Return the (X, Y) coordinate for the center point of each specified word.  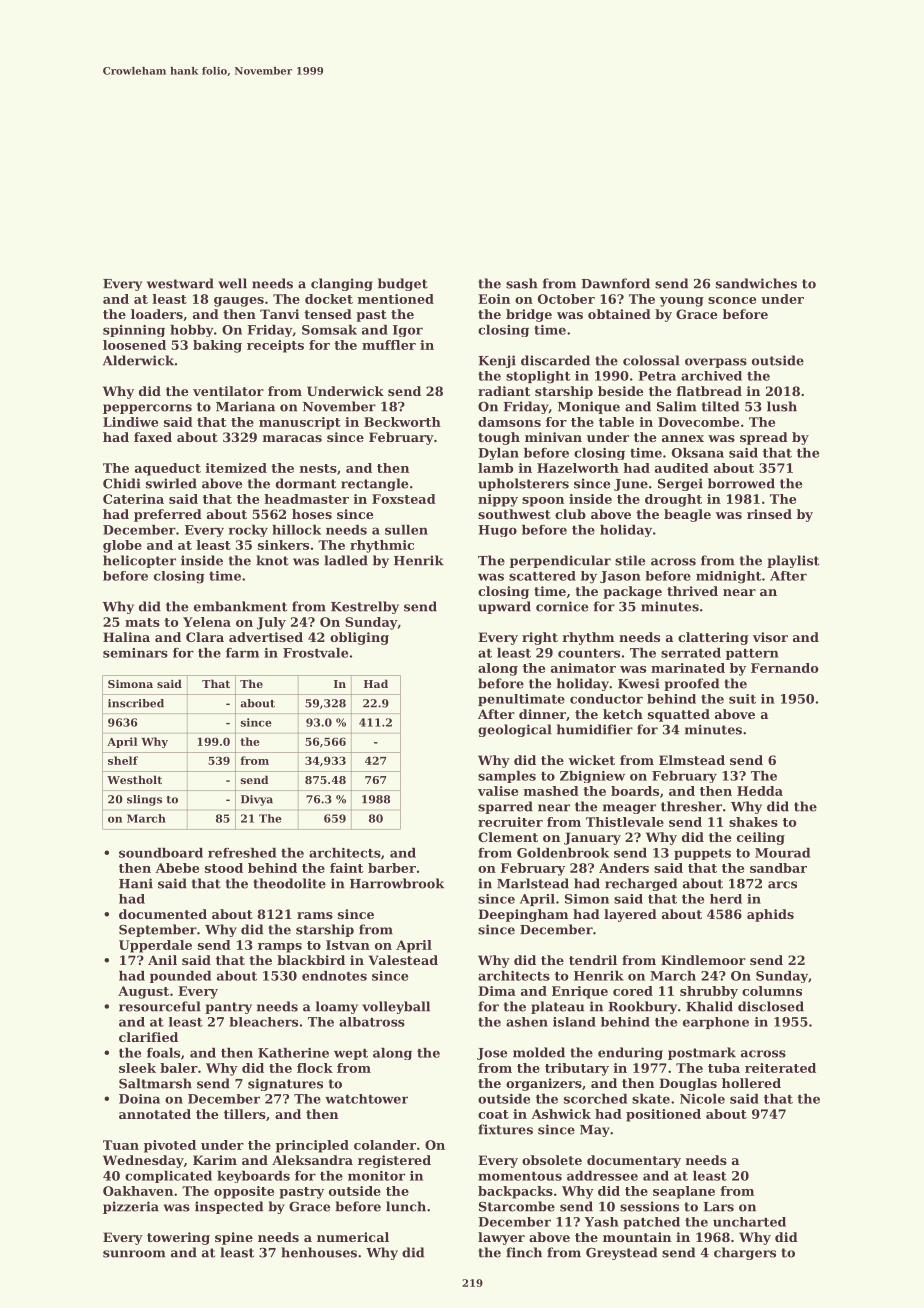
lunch (406, 1206)
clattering (713, 638)
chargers (745, 1253)
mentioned (396, 299)
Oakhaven (138, 1191)
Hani (136, 883)
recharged (641, 884)
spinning (134, 331)
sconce (732, 300)
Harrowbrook (397, 883)
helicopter (139, 561)
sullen (406, 530)
